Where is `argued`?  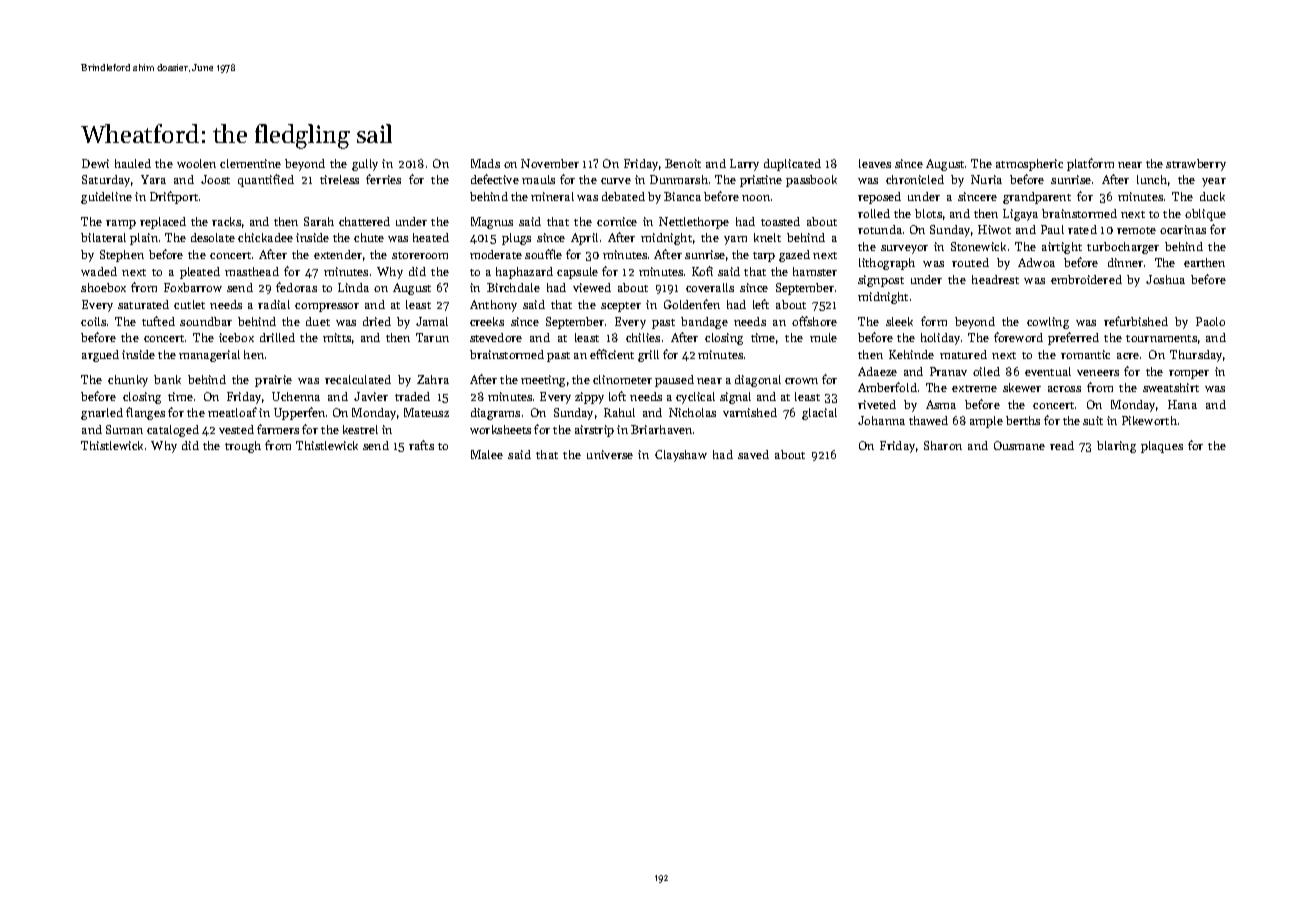
argued is located at coordinates (100, 356).
